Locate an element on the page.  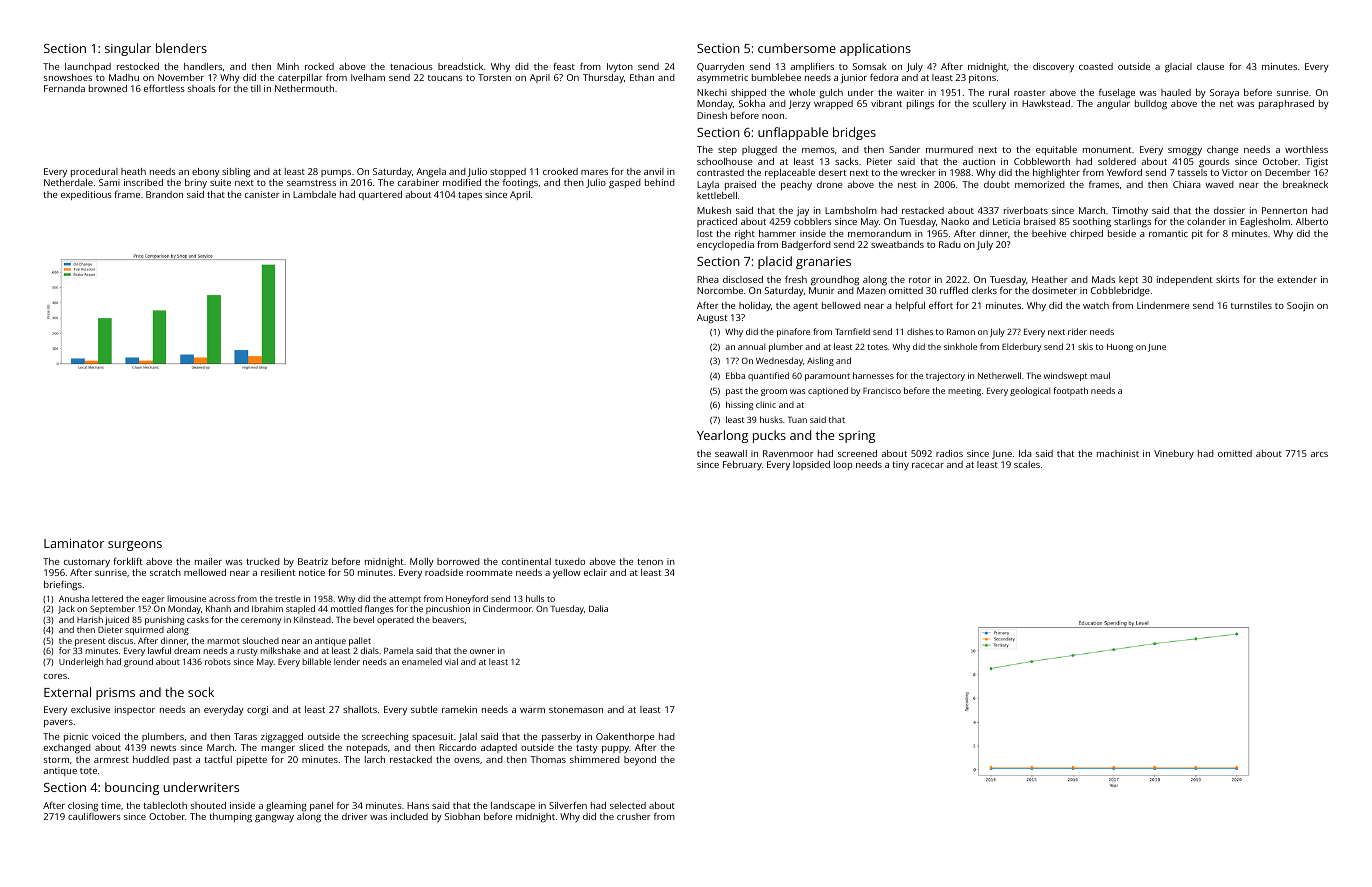
fresh is located at coordinates (796, 279).
